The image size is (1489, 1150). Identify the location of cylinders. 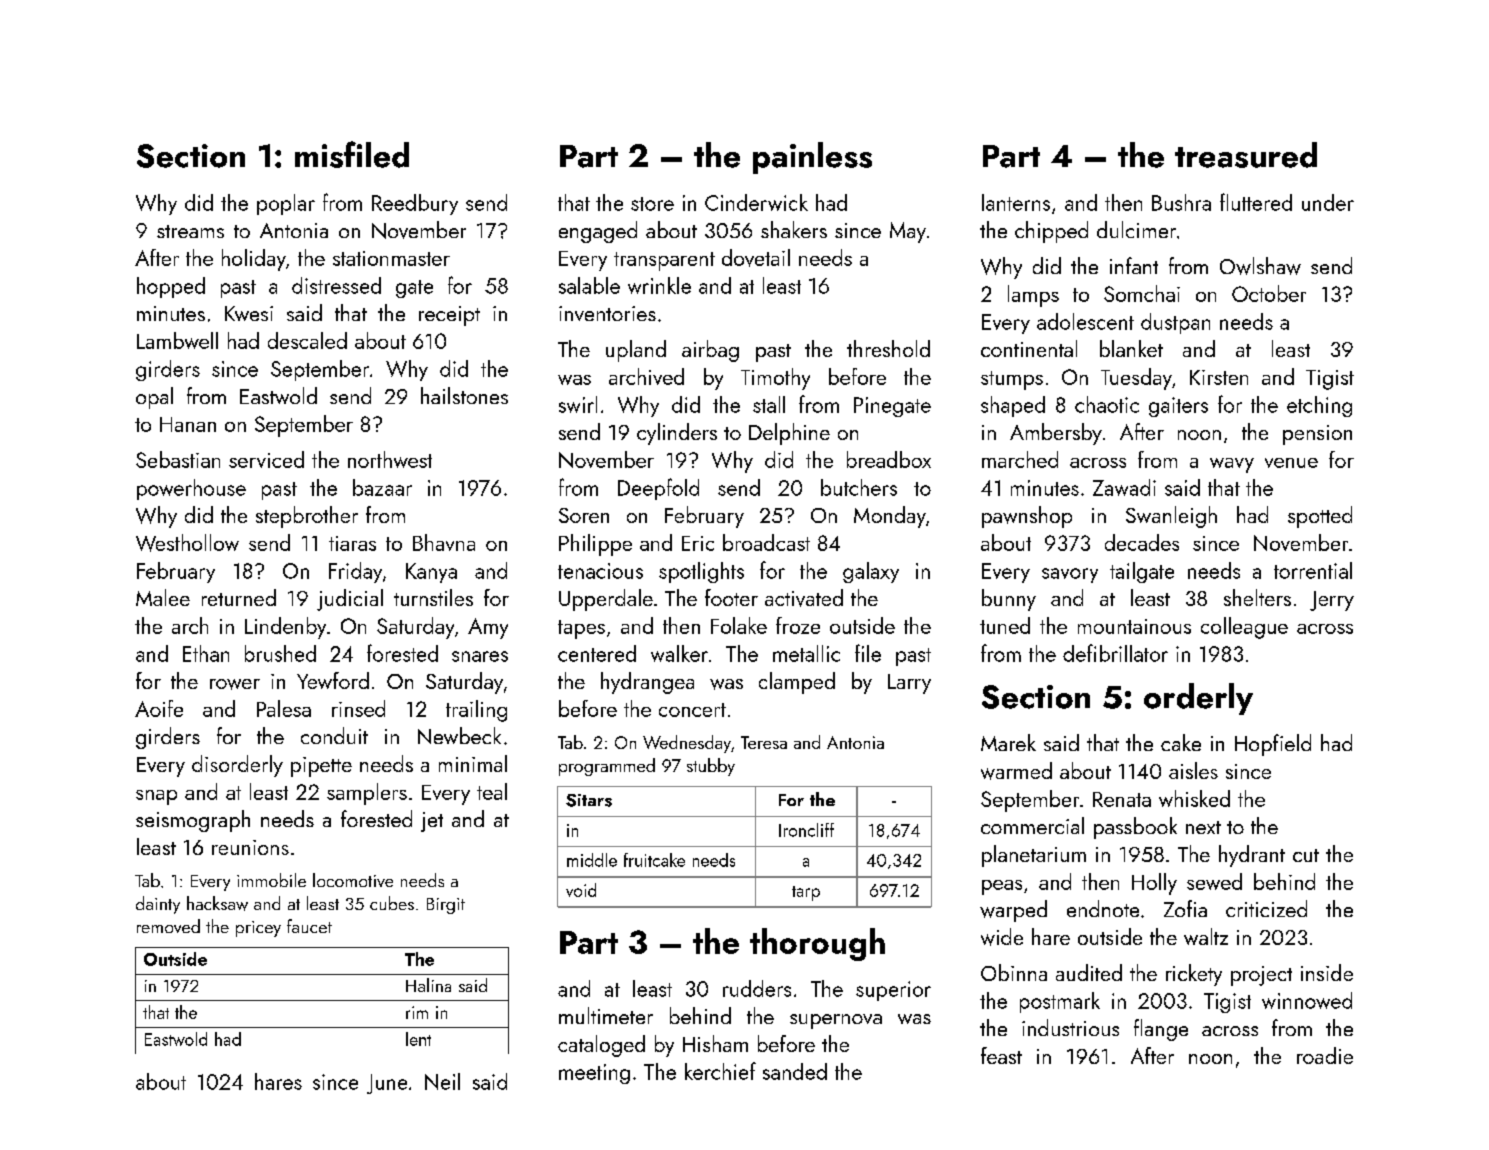
(677, 434).
